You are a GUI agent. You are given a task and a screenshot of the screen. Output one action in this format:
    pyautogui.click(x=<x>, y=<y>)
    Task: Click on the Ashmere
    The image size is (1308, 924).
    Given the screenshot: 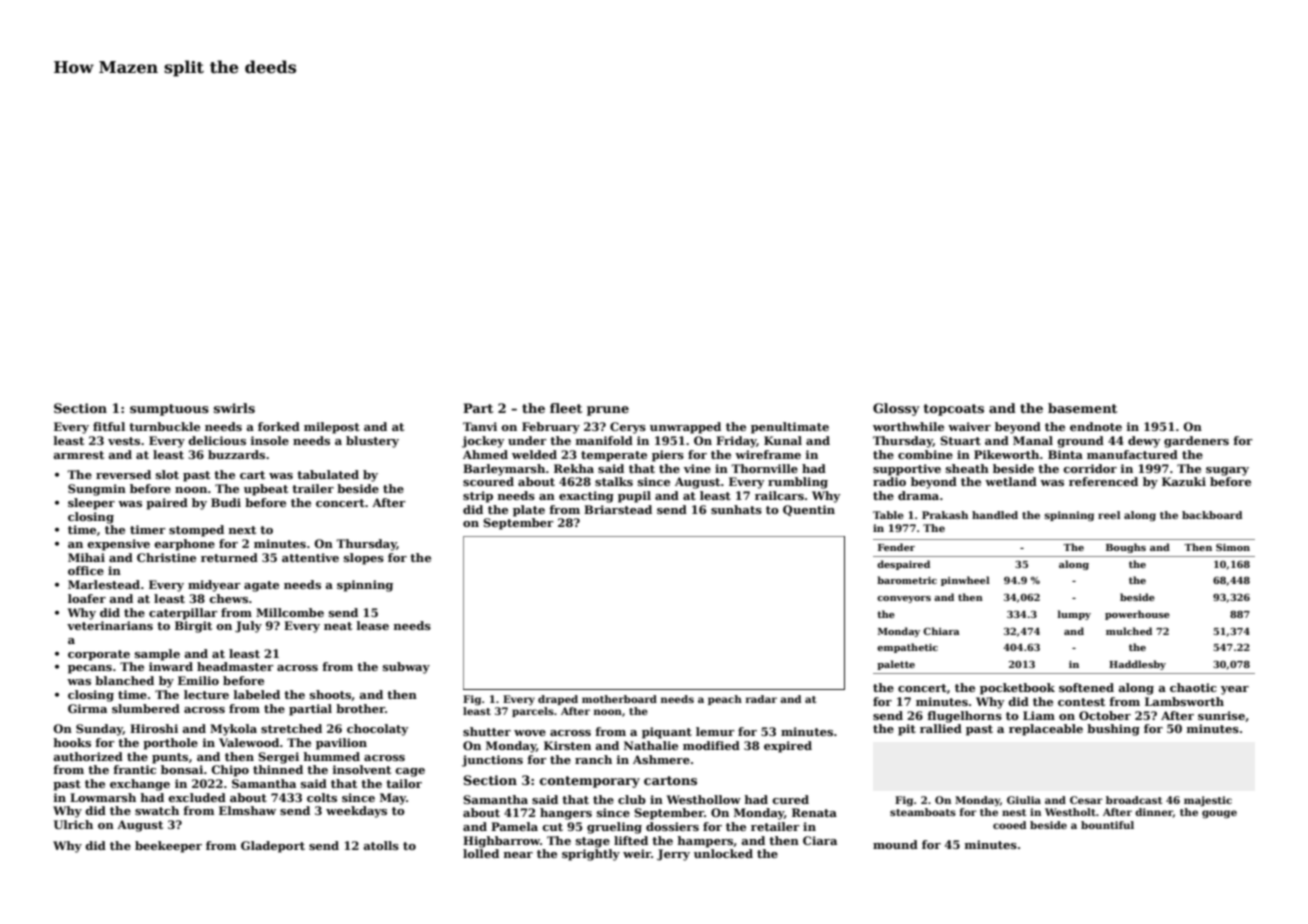 What is the action you would take?
    pyautogui.click(x=661, y=759)
